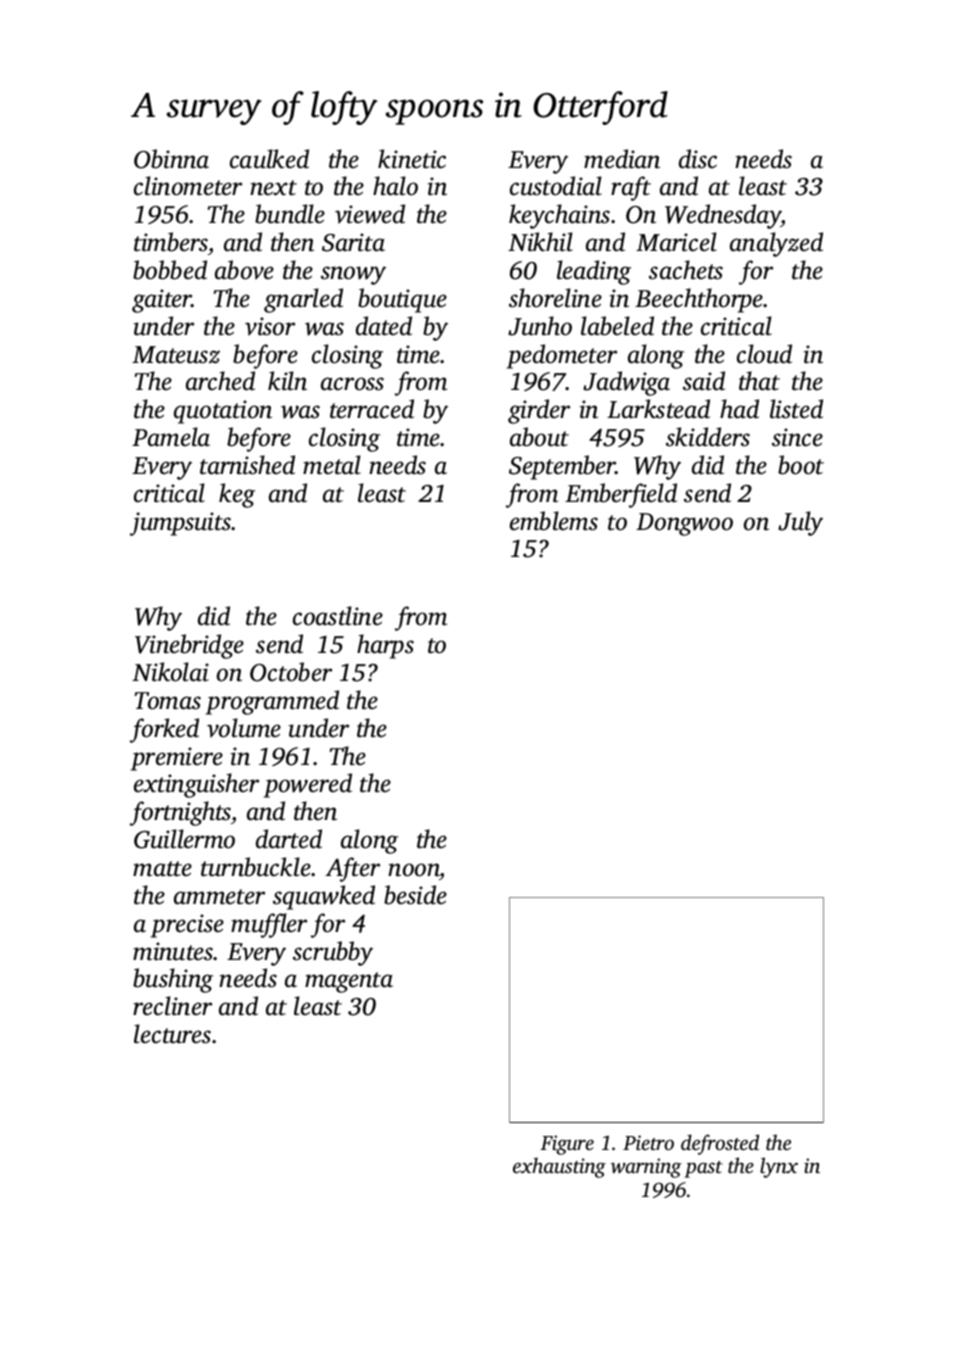 The height and width of the page is (1358, 957). What do you see at coordinates (385, 646) in the page?
I see `harps` at bounding box center [385, 646].
